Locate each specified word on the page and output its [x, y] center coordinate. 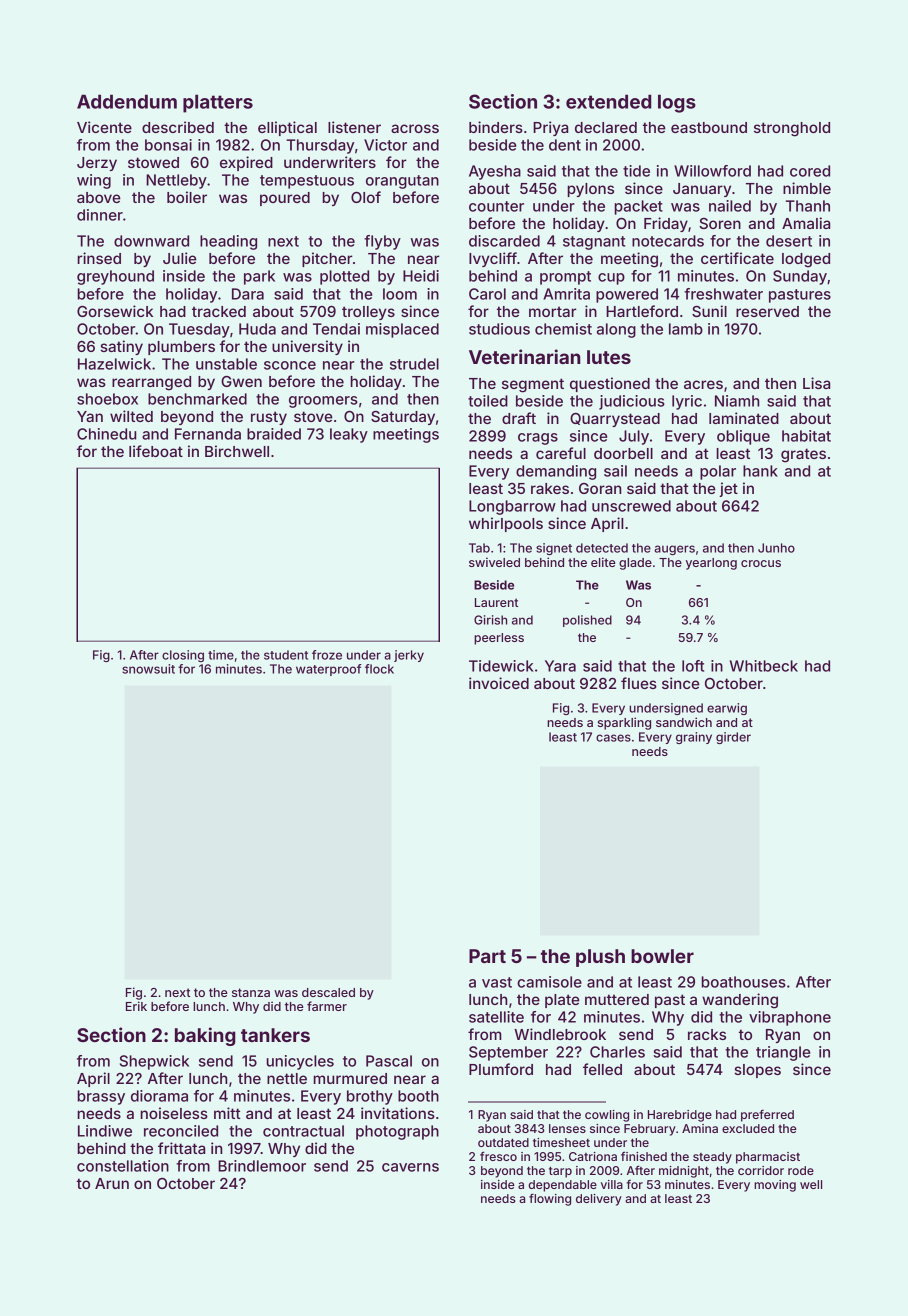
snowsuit [148, 669]
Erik [136, 1006]
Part [487, 956]
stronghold [792, 129]
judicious [632, 402]
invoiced [499, 683]
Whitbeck [764, 666]
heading [228, 242]
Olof [366, 197]
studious [499, 329]
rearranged [151, 383]
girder [733, 738]
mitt [227, 1113]
